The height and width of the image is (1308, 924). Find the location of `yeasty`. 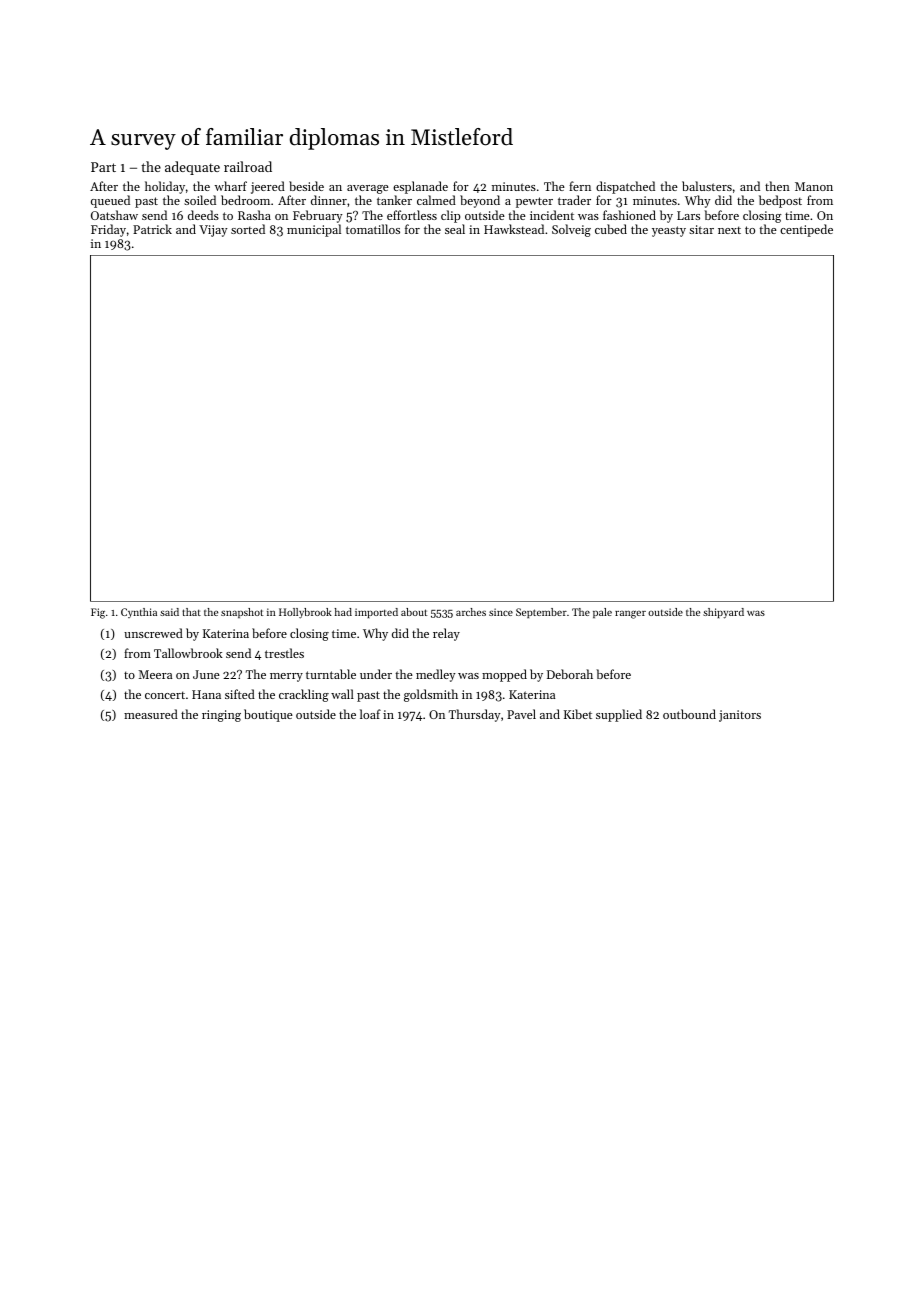

yeasty is located at coordinates (669, 231).
